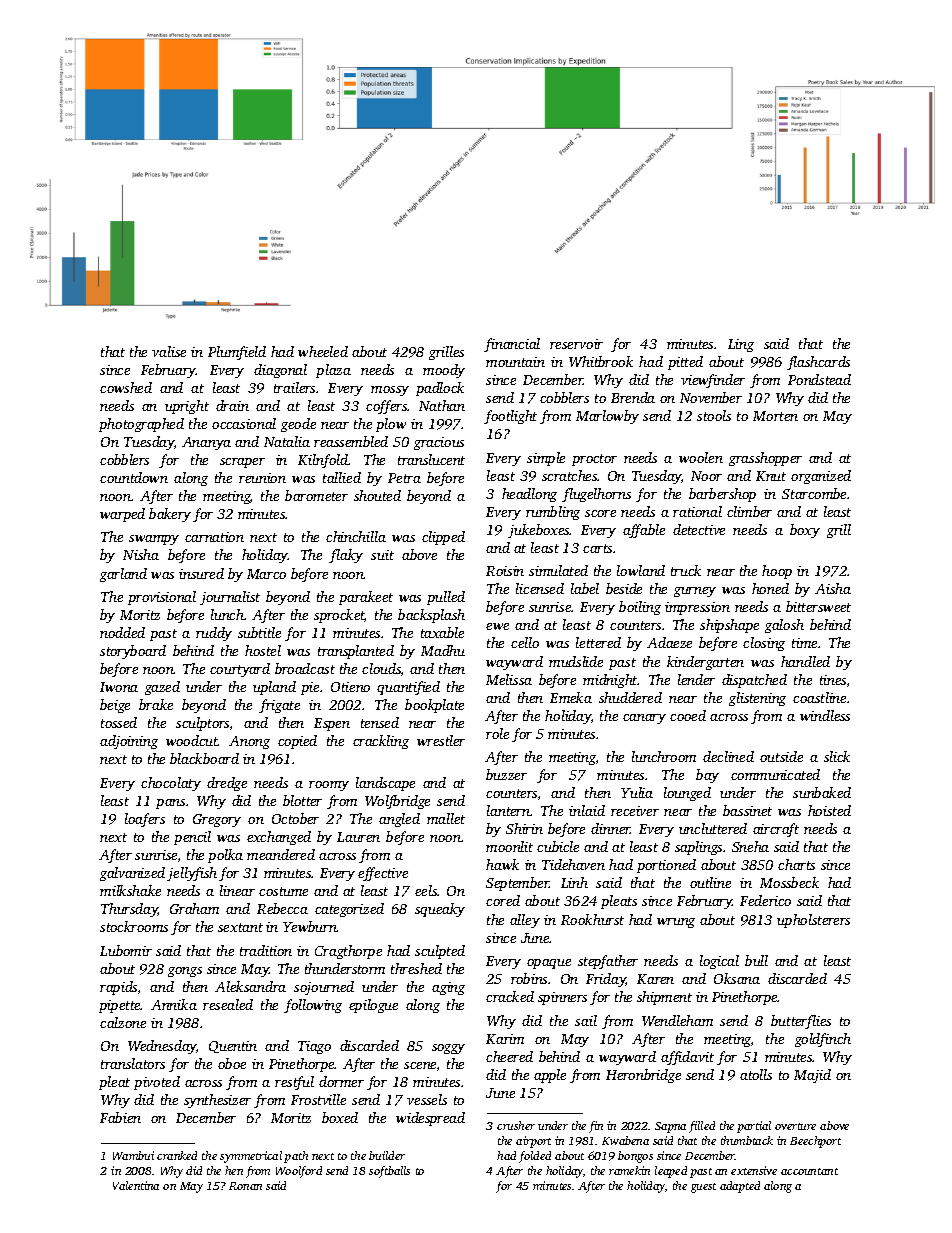  Describe the element at coordinates (818, 363) in the document. I see `flashcards` at that location.
